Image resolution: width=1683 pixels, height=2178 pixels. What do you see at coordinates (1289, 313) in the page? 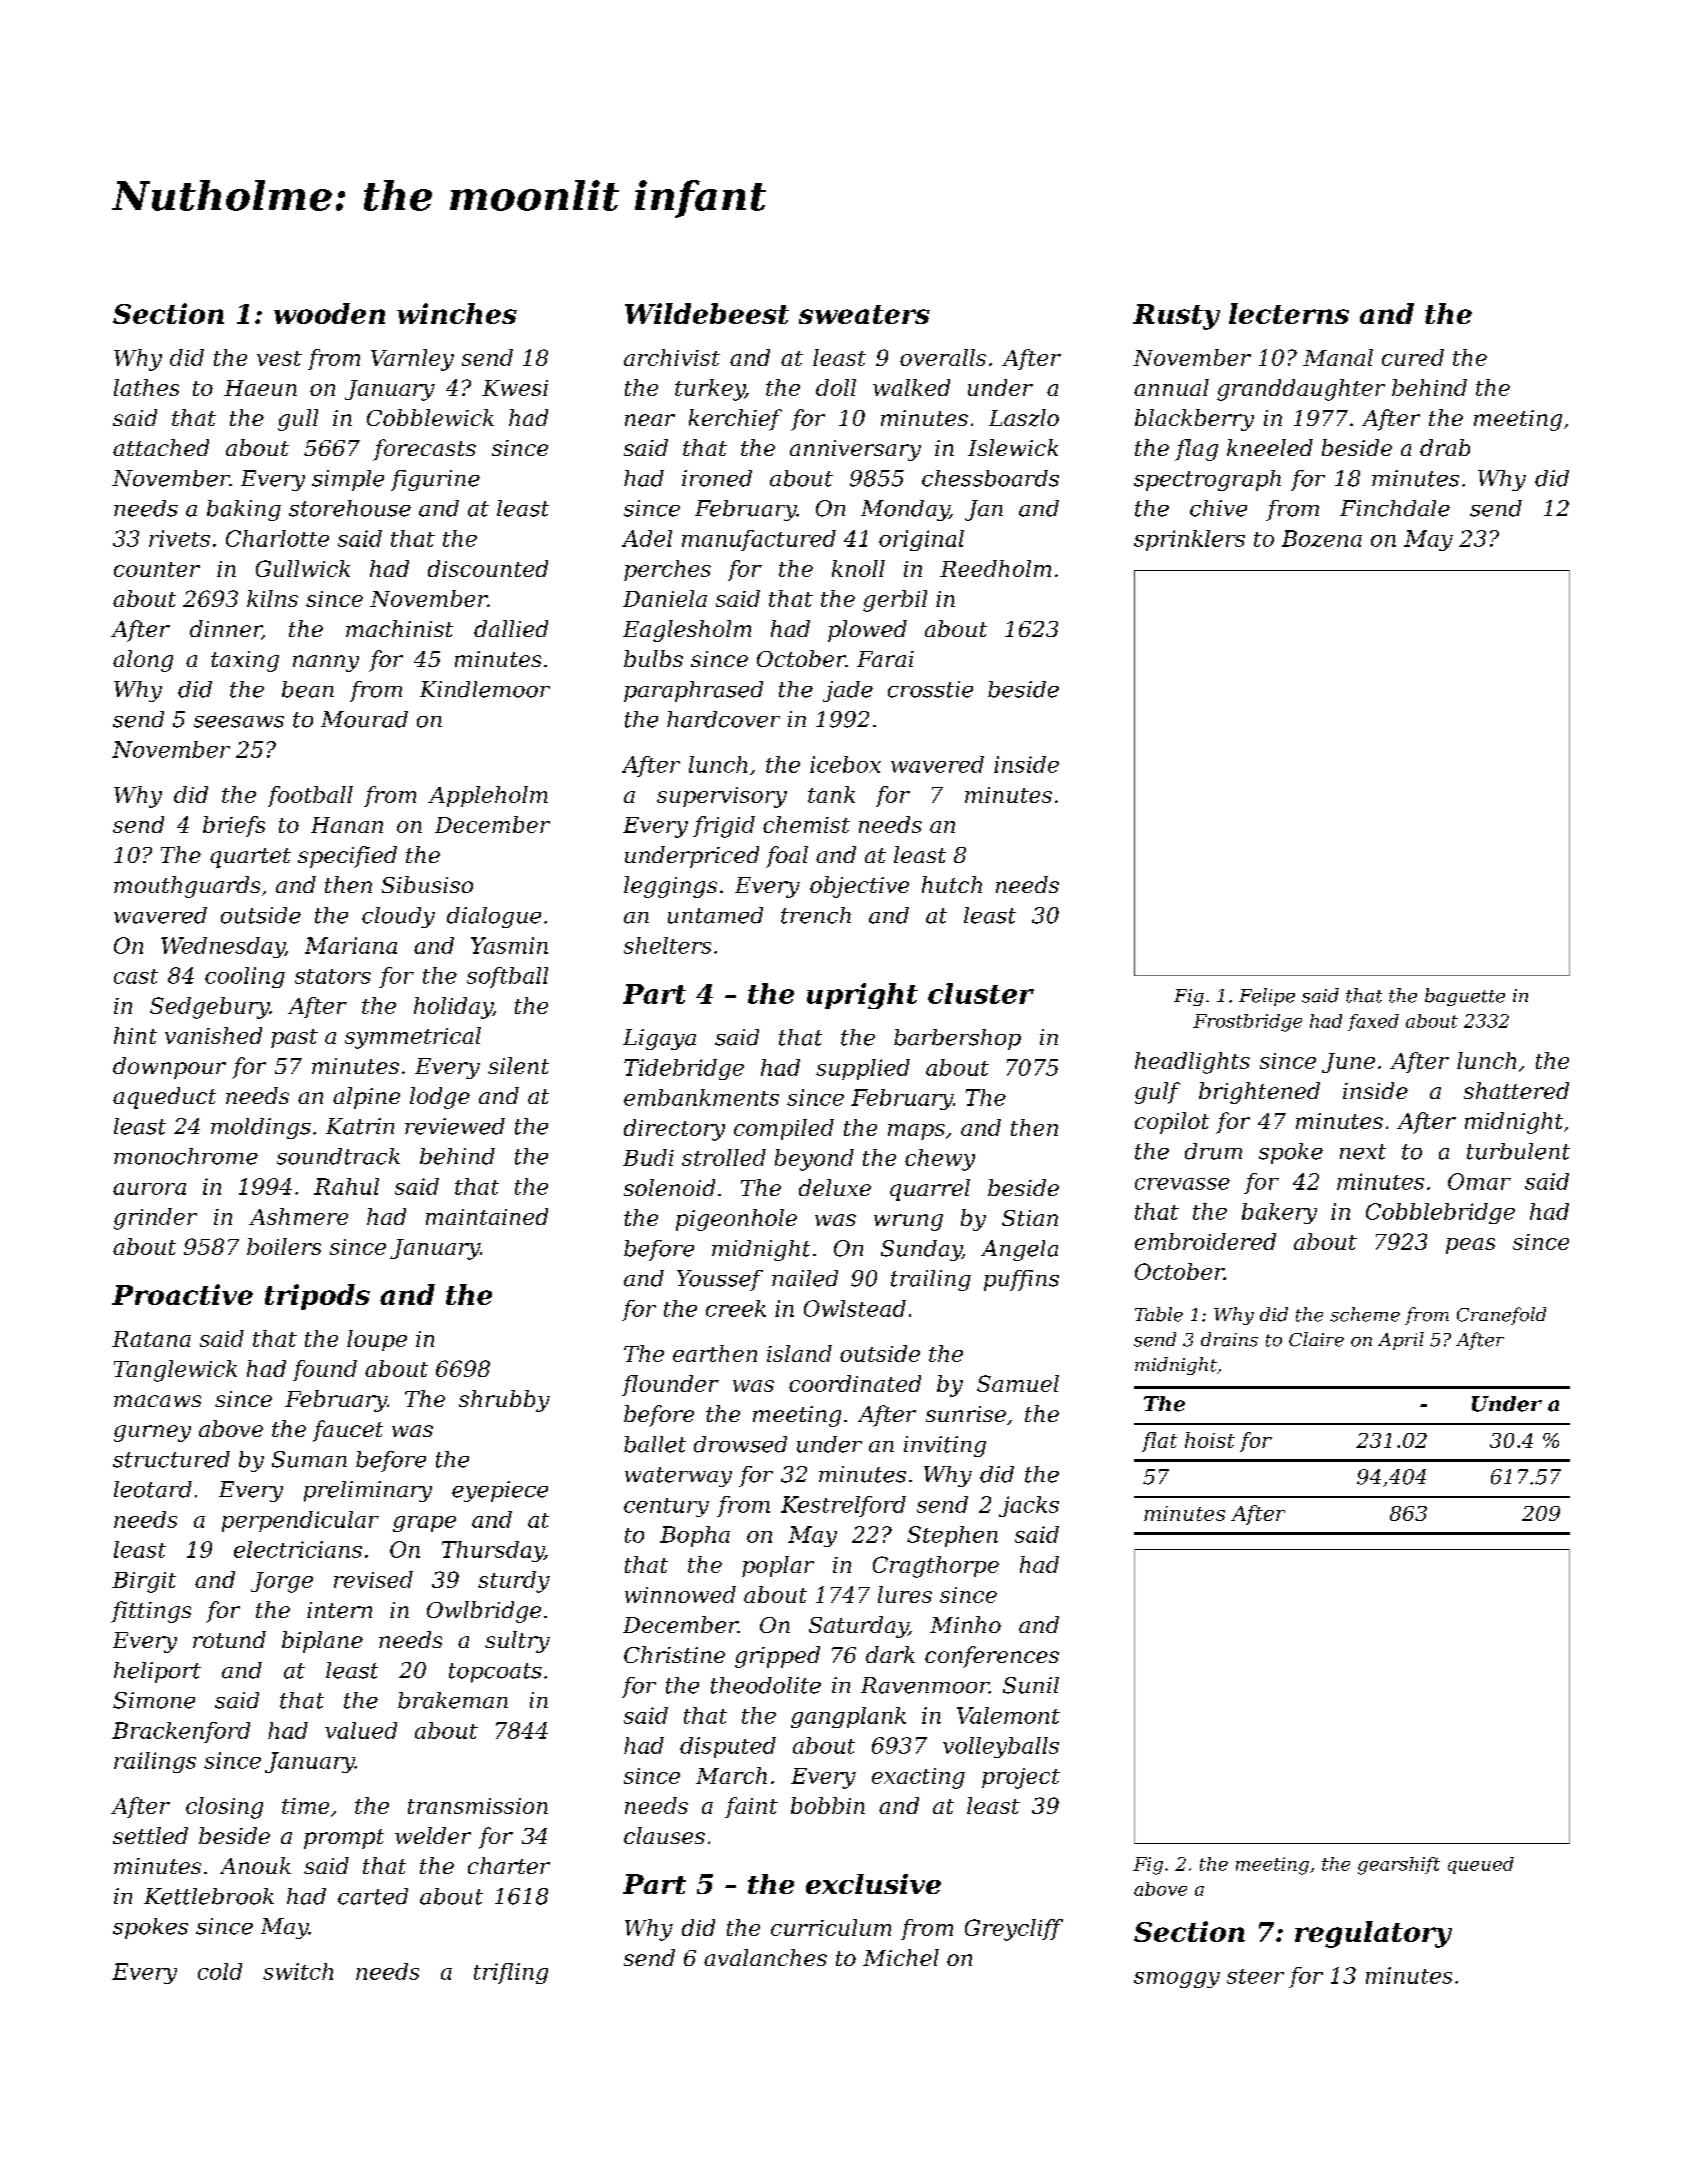
I see `lecterns` at bounding box center [1289, 313].
